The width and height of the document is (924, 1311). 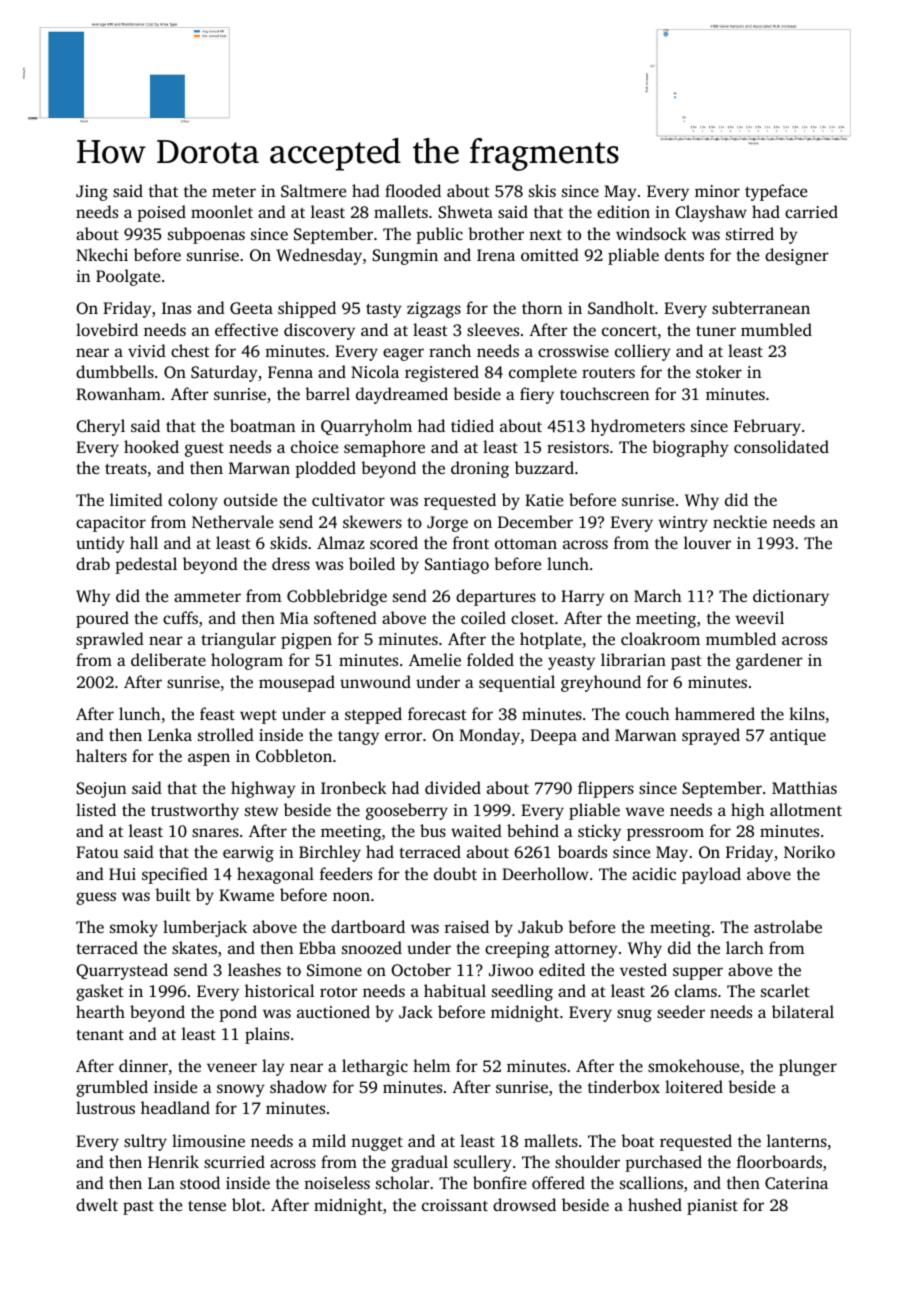 What do you see at coordinates (100, 1011) in the document?
I see `hearth` at bounding box center [100, 1011].
